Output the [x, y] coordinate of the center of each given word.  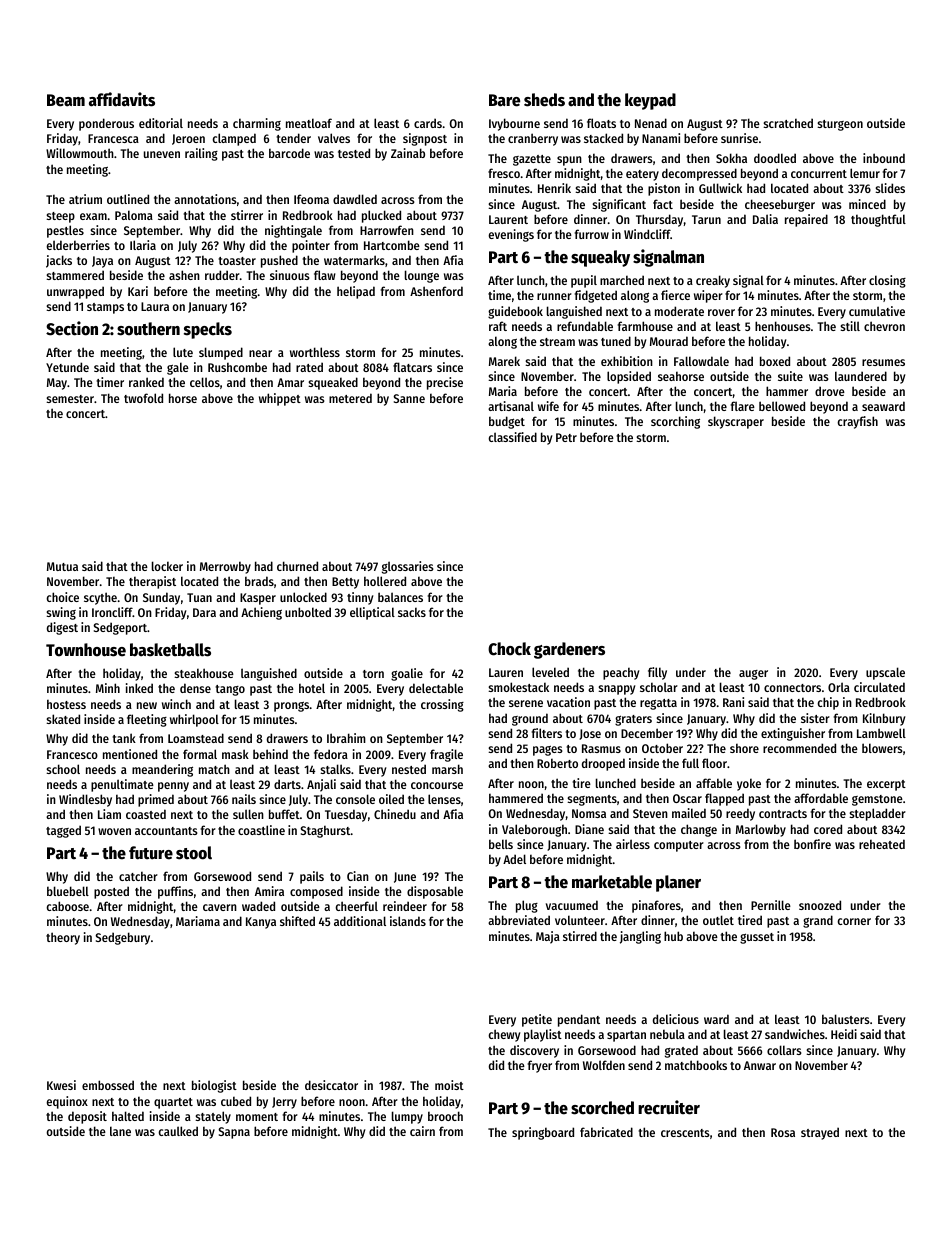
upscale [885, 673]
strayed [820, 1133]
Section [72, 328]
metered [350, 398]
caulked [178, 1131]
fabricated [606, 1132]
